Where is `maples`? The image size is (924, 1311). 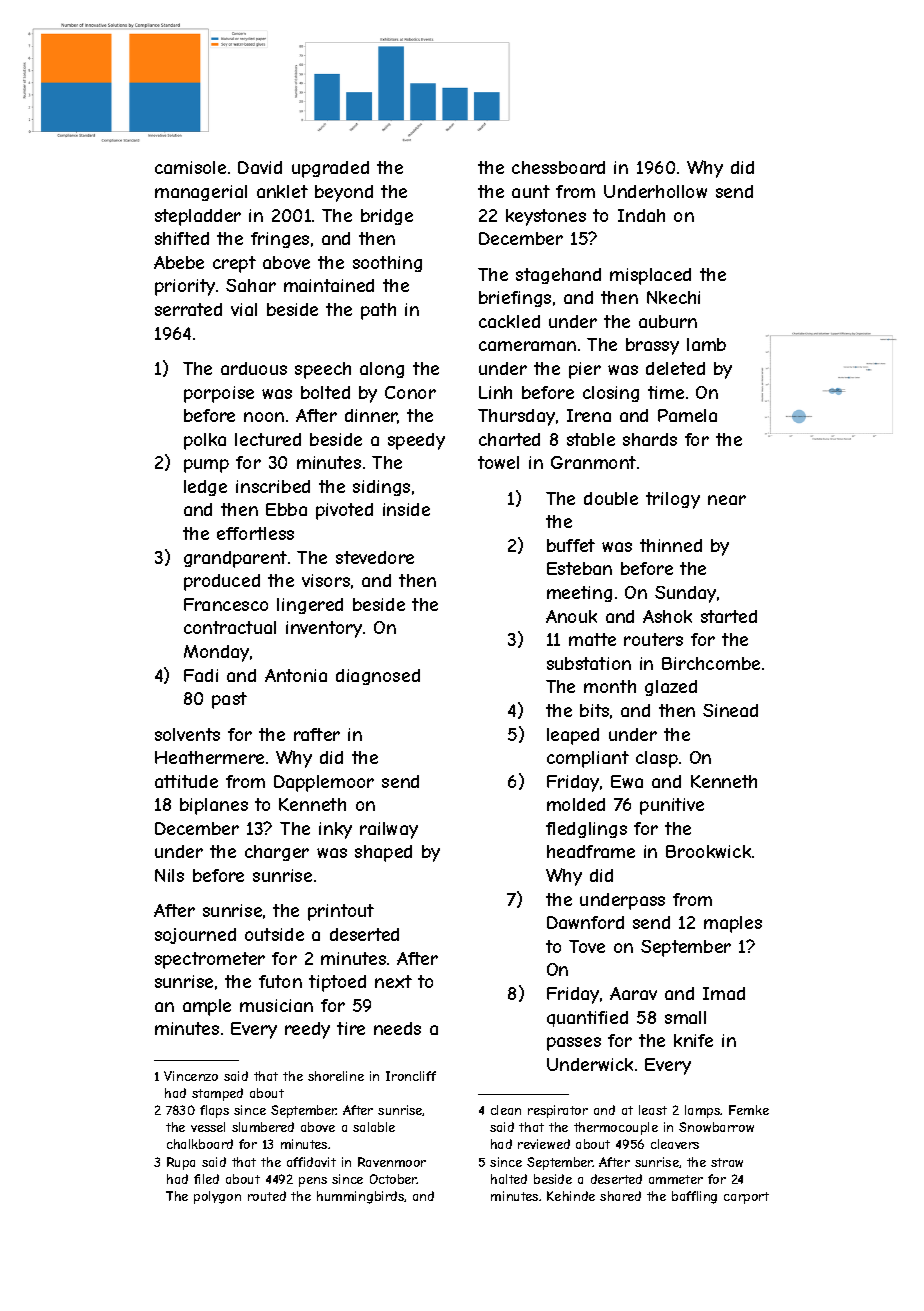 maples is located at coordinates (733, 924).
